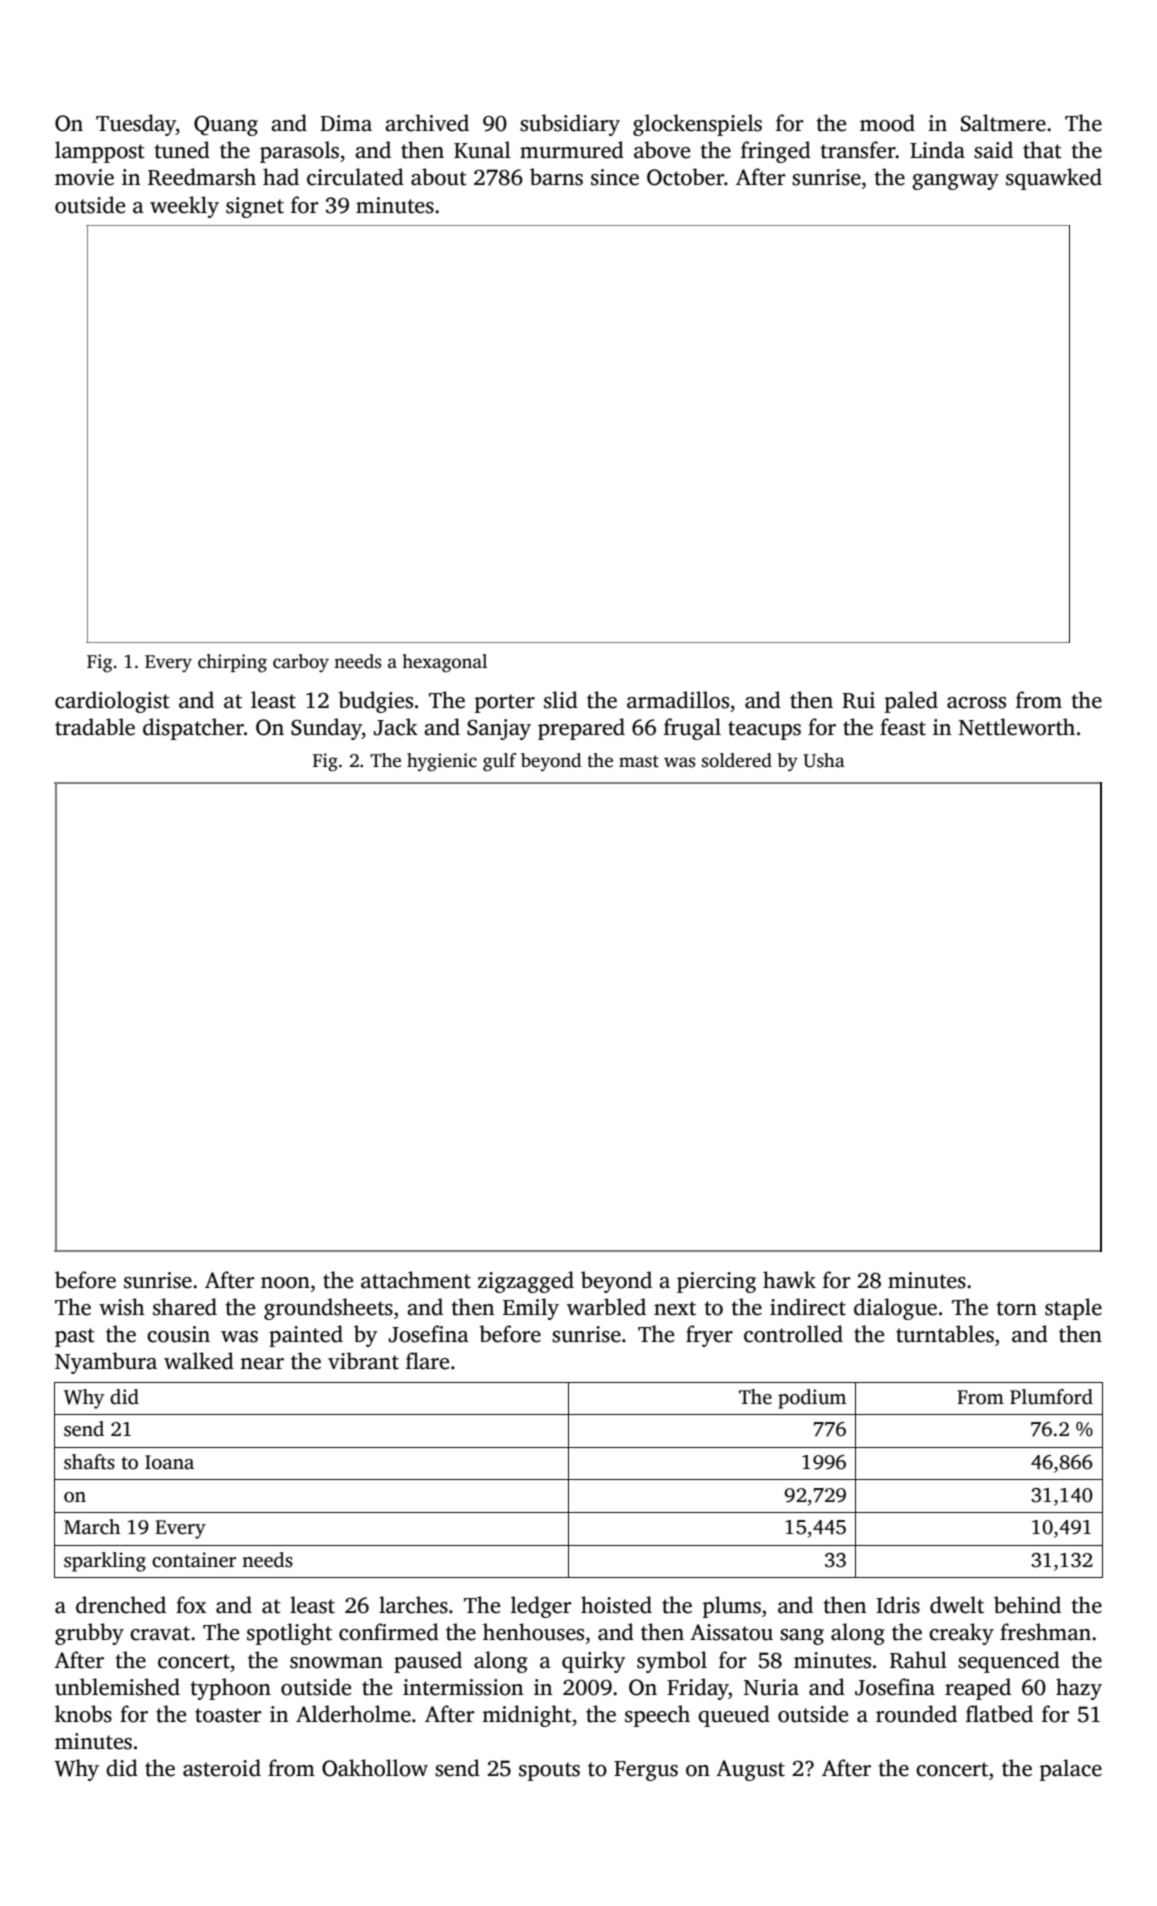 The image size is (1157, 1906). Describe the element at coordinates (1054, 179) in the screenshot. I see `squawked` at that location.
